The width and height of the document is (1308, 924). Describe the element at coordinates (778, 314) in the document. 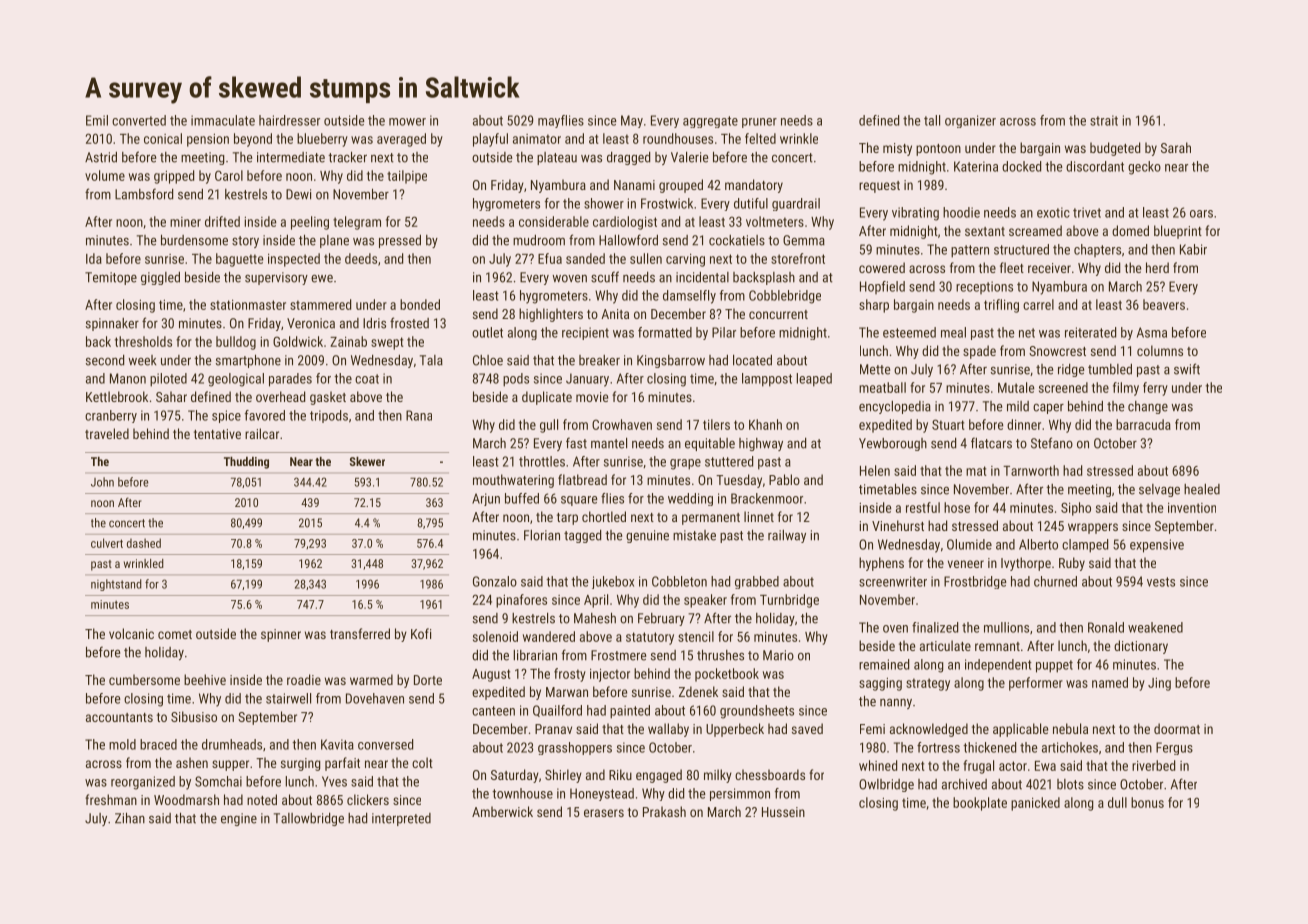

I see `concurrent` at that location.
